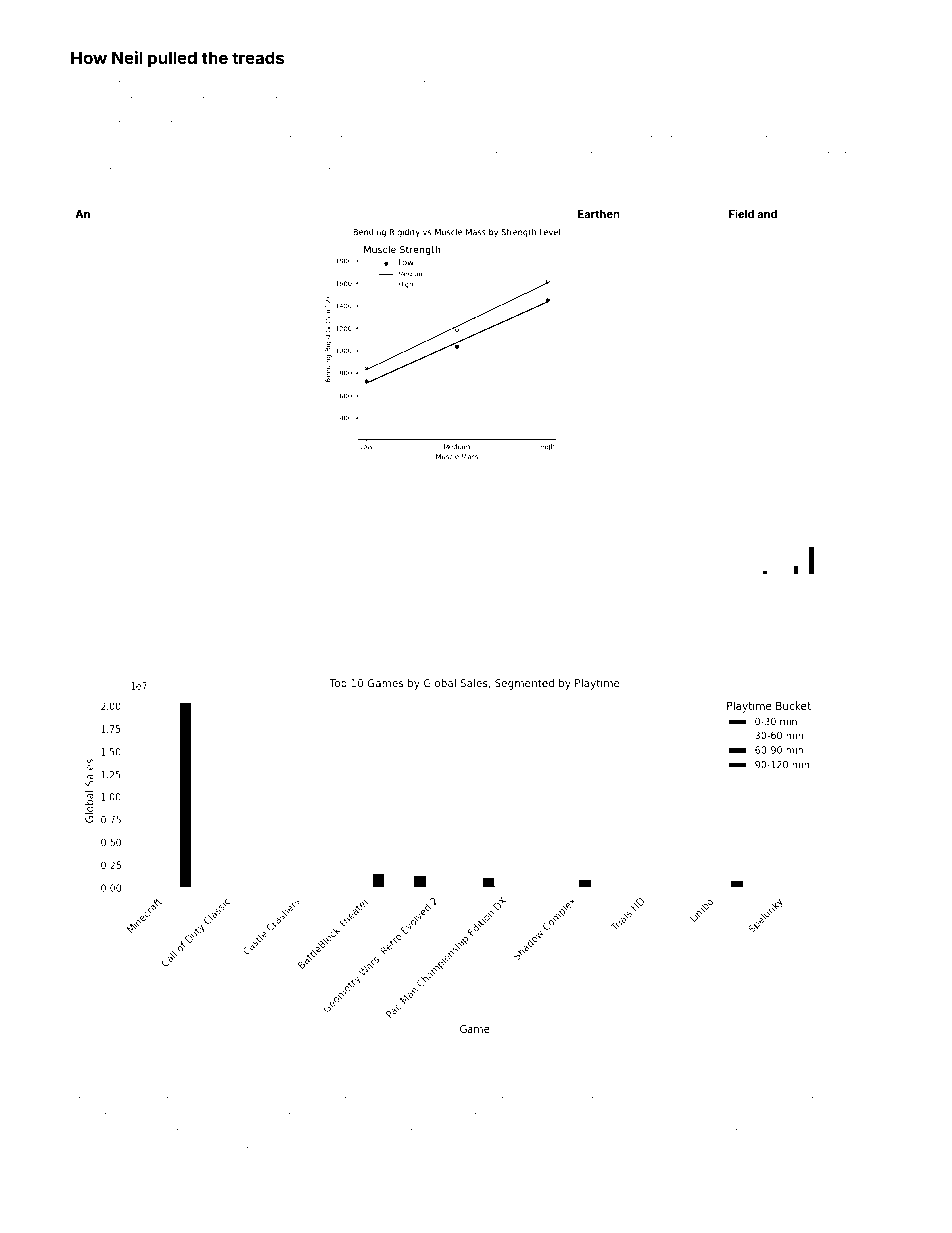 The height and width of the screenshot is (1233, 952). I want to click on colonnade, so click(807, 1132).
